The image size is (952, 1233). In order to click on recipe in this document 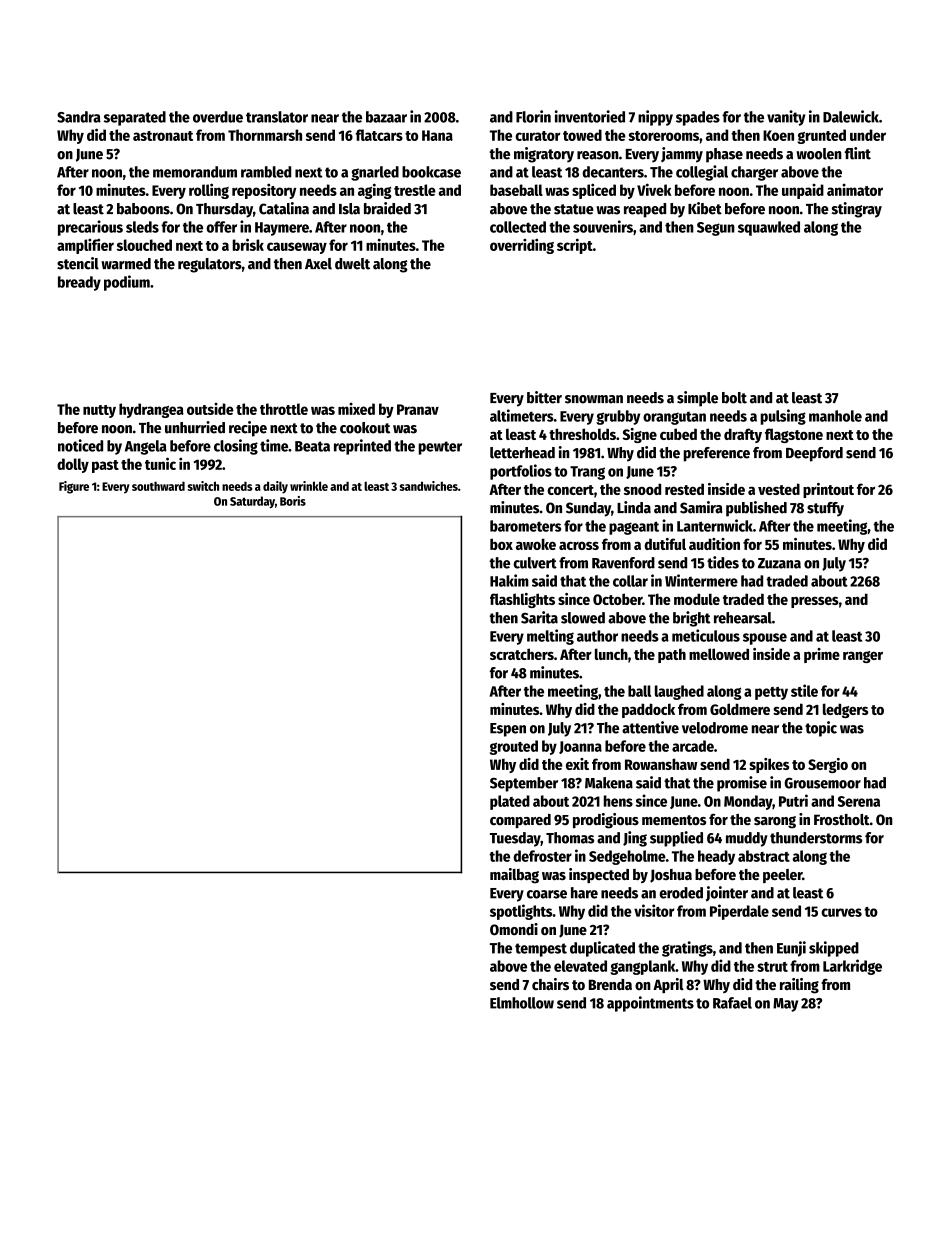, I will do `click(248, 429)`.
